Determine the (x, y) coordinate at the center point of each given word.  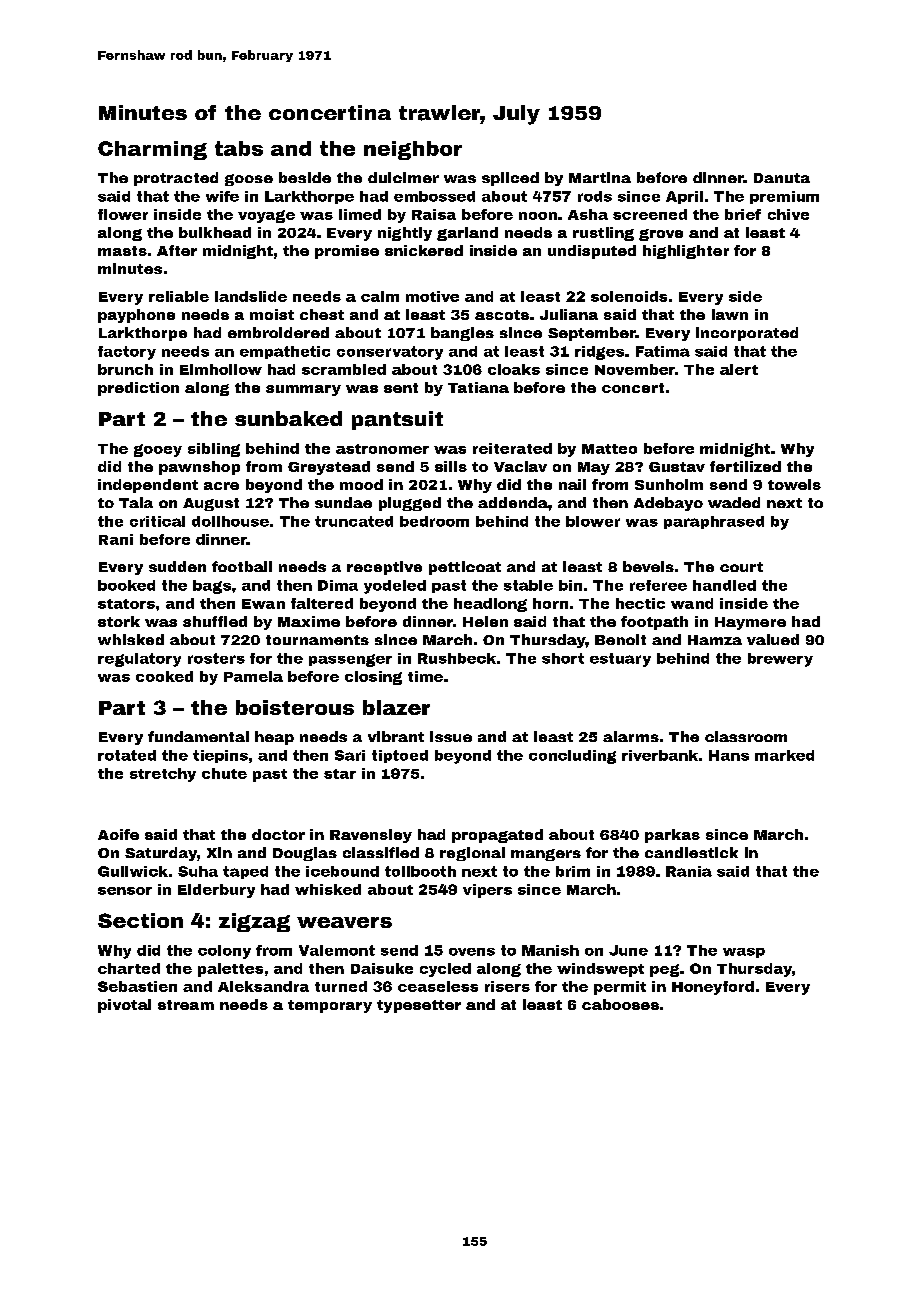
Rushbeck (457, 658)
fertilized (745, 466)
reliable (179, 296)
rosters (216, 658)
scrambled (344, 369)
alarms (631, 736)
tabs (239, 148)
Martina (600, 177)
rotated (127, 755)
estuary (620, 660)
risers (507, 986)
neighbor (413, 150)
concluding (572, 757)
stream (186, 1005)
